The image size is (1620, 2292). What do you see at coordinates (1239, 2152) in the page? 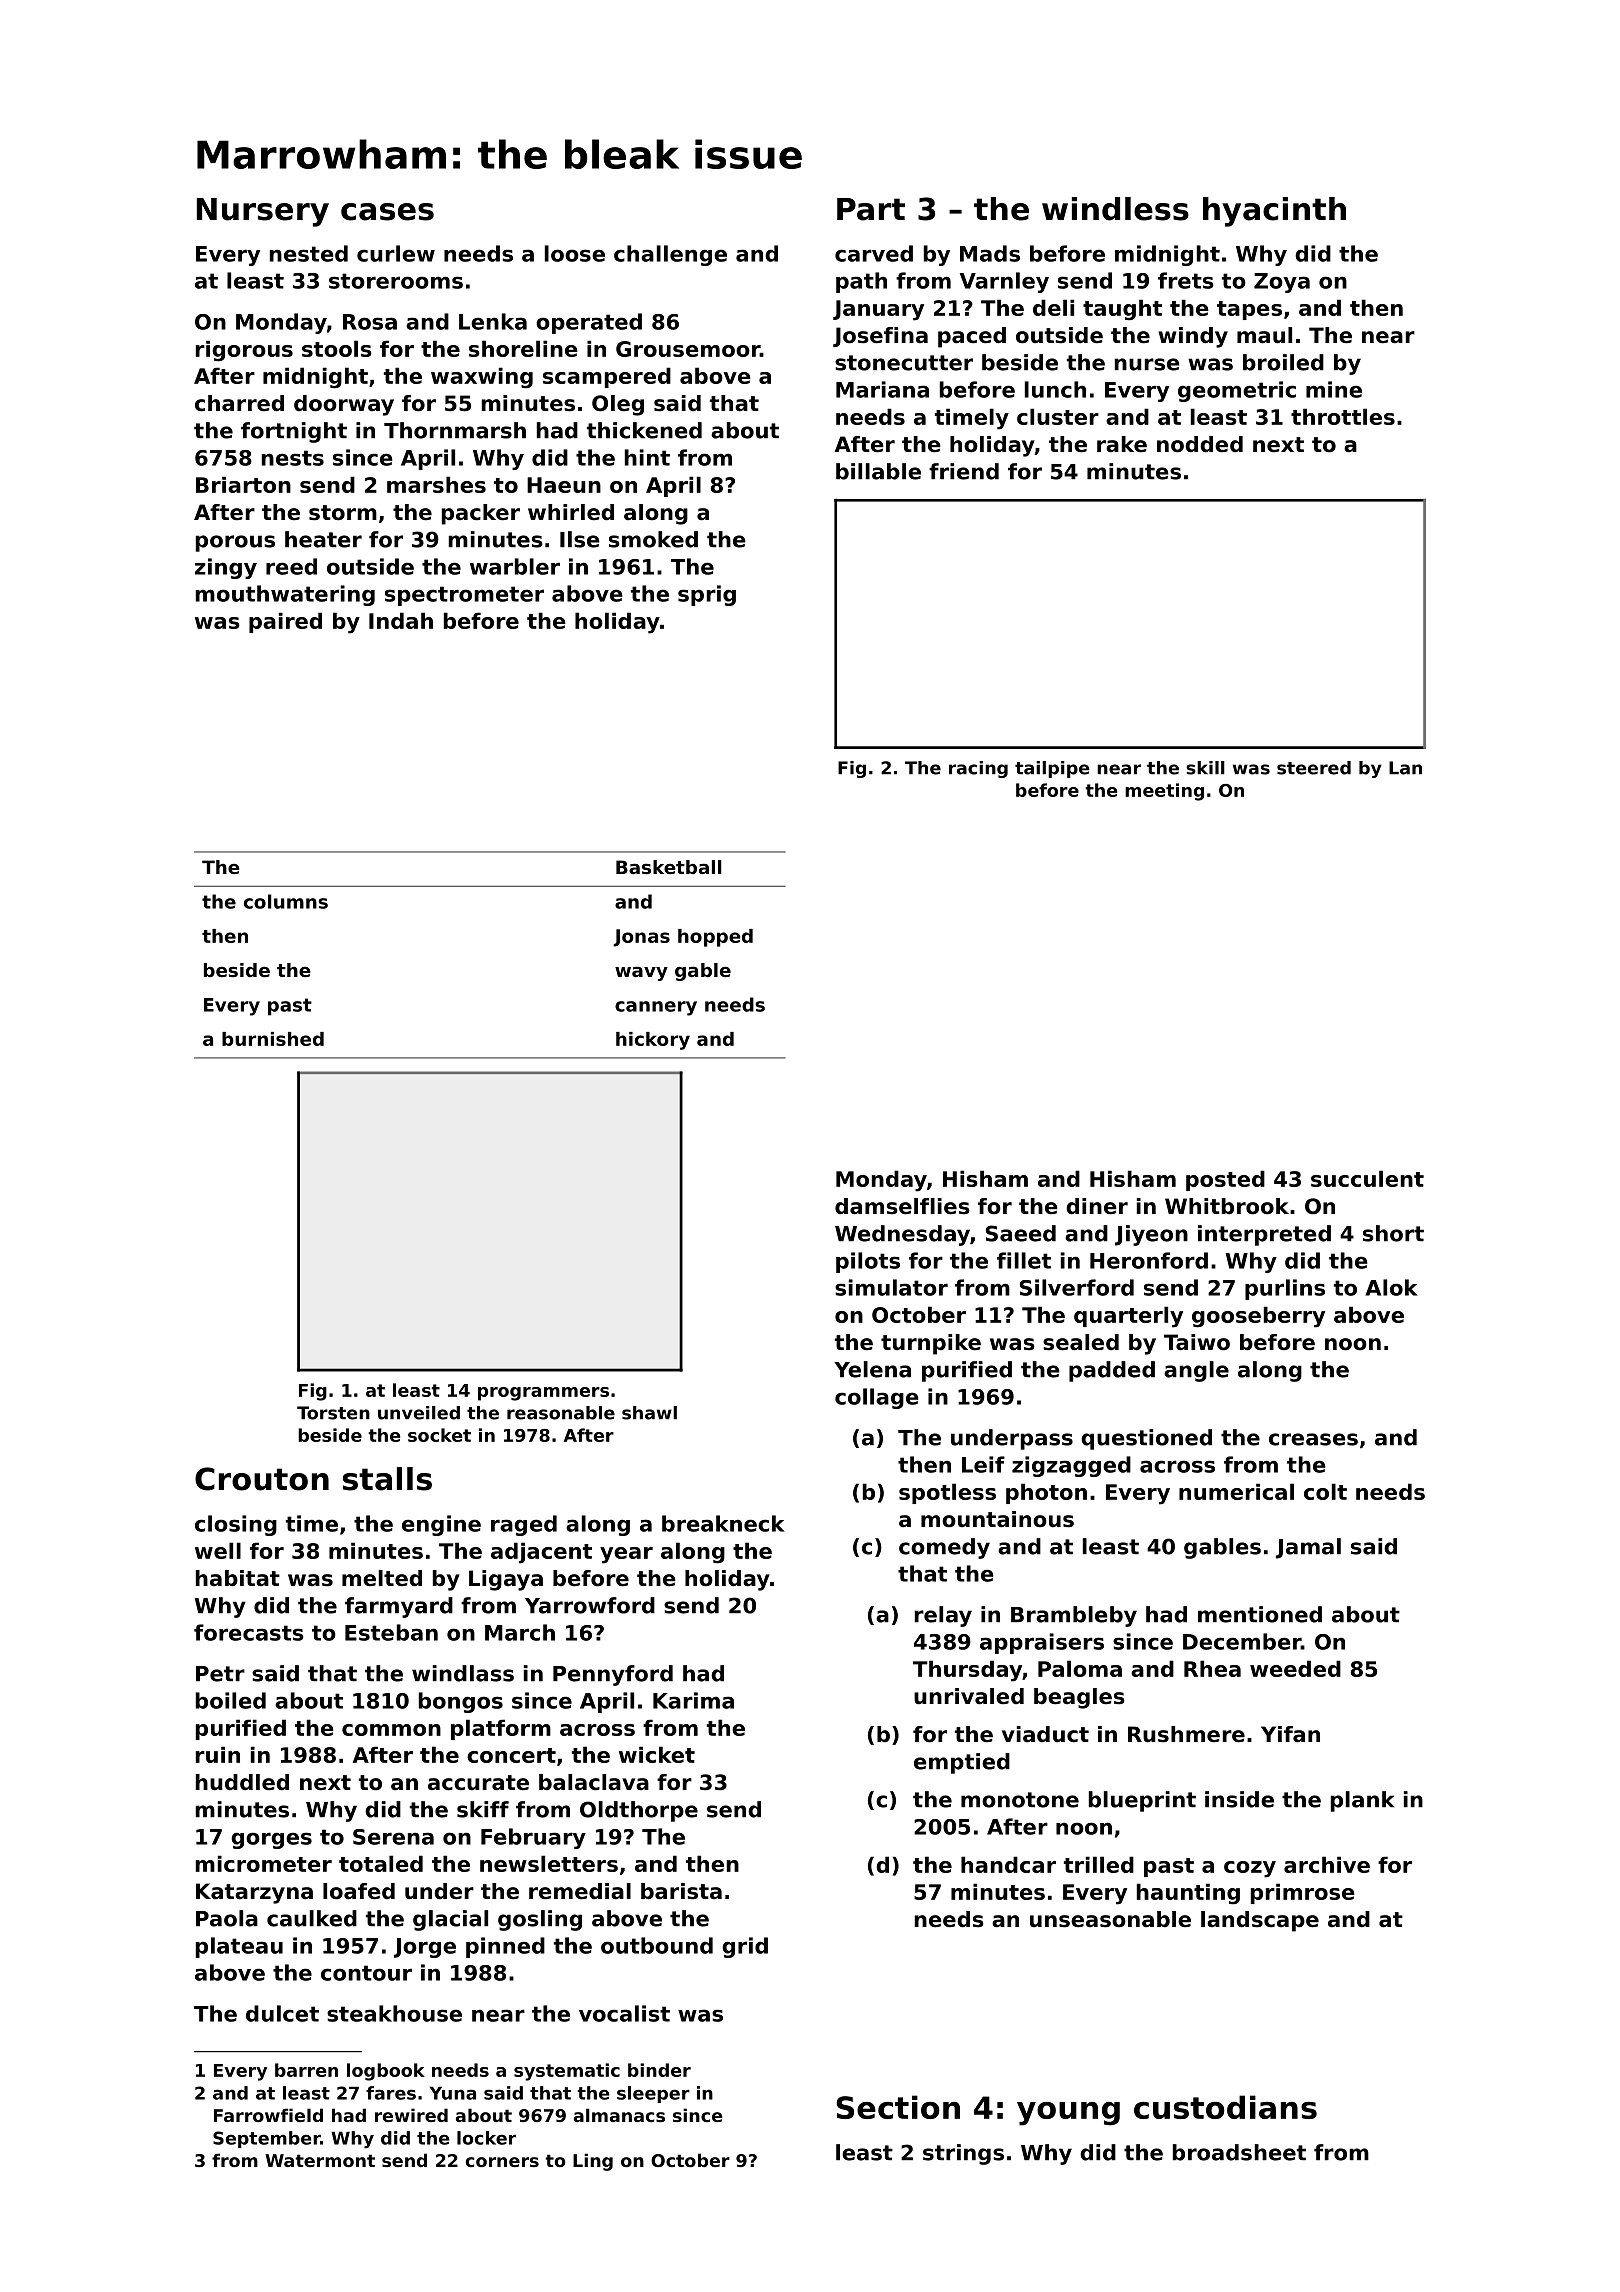
I see `broadsheet` at bounding box center [1239, 2152].
